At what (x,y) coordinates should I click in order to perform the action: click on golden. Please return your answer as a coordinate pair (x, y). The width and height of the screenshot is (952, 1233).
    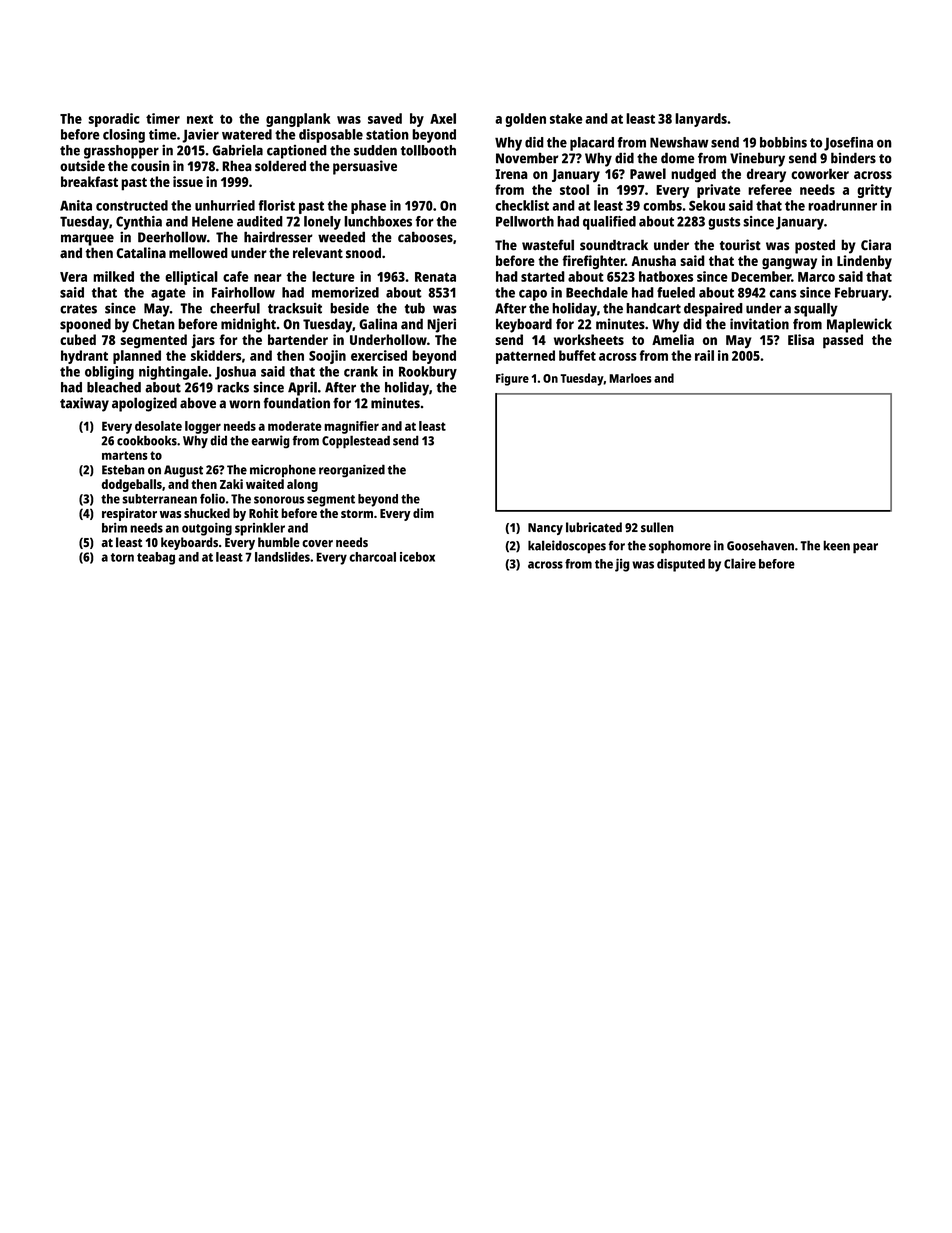
    Looking at the image, I should click on (525, 120).
